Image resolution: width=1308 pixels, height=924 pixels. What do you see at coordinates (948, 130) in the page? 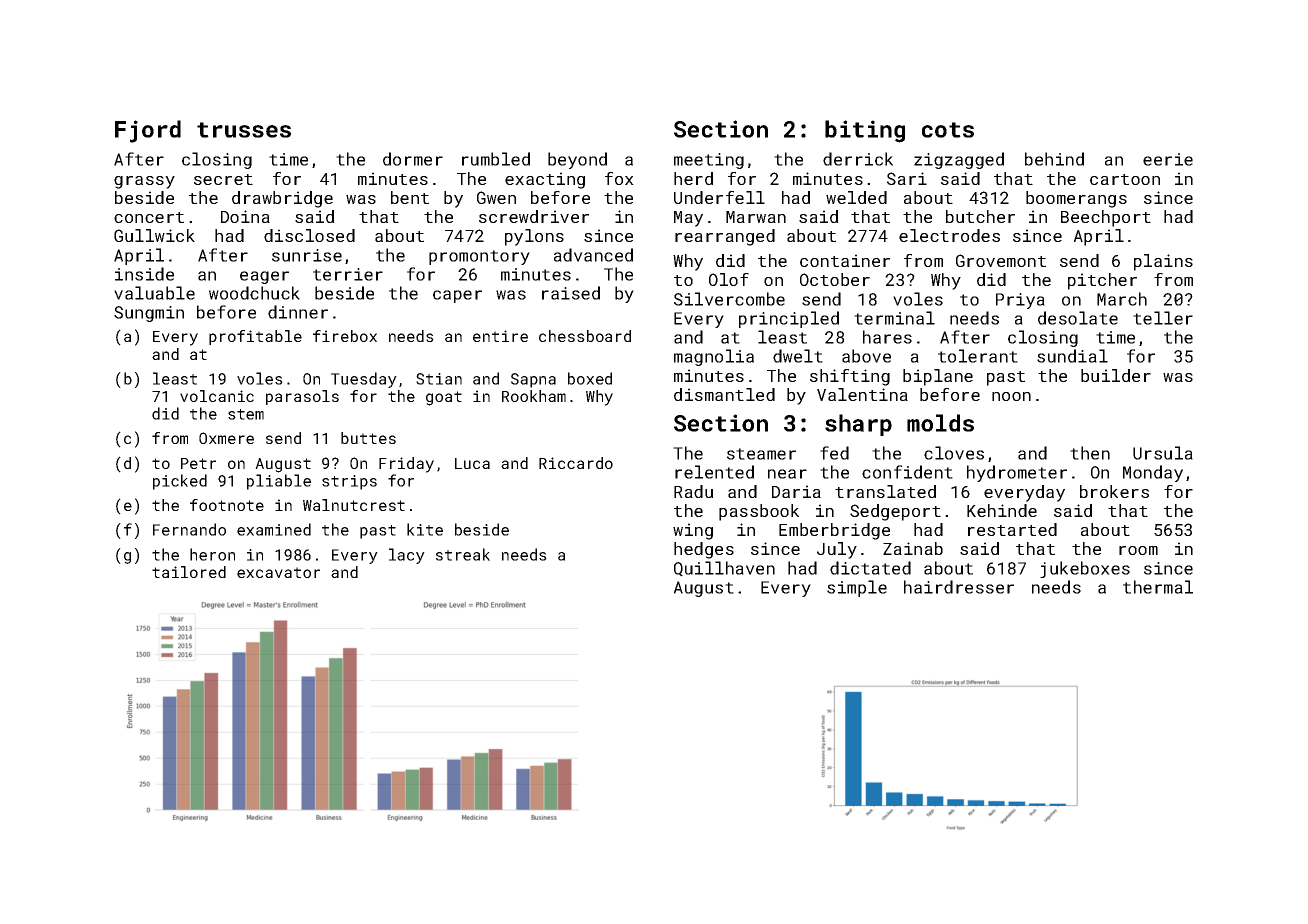
I see `cots` at bounding box center [948, 130].
